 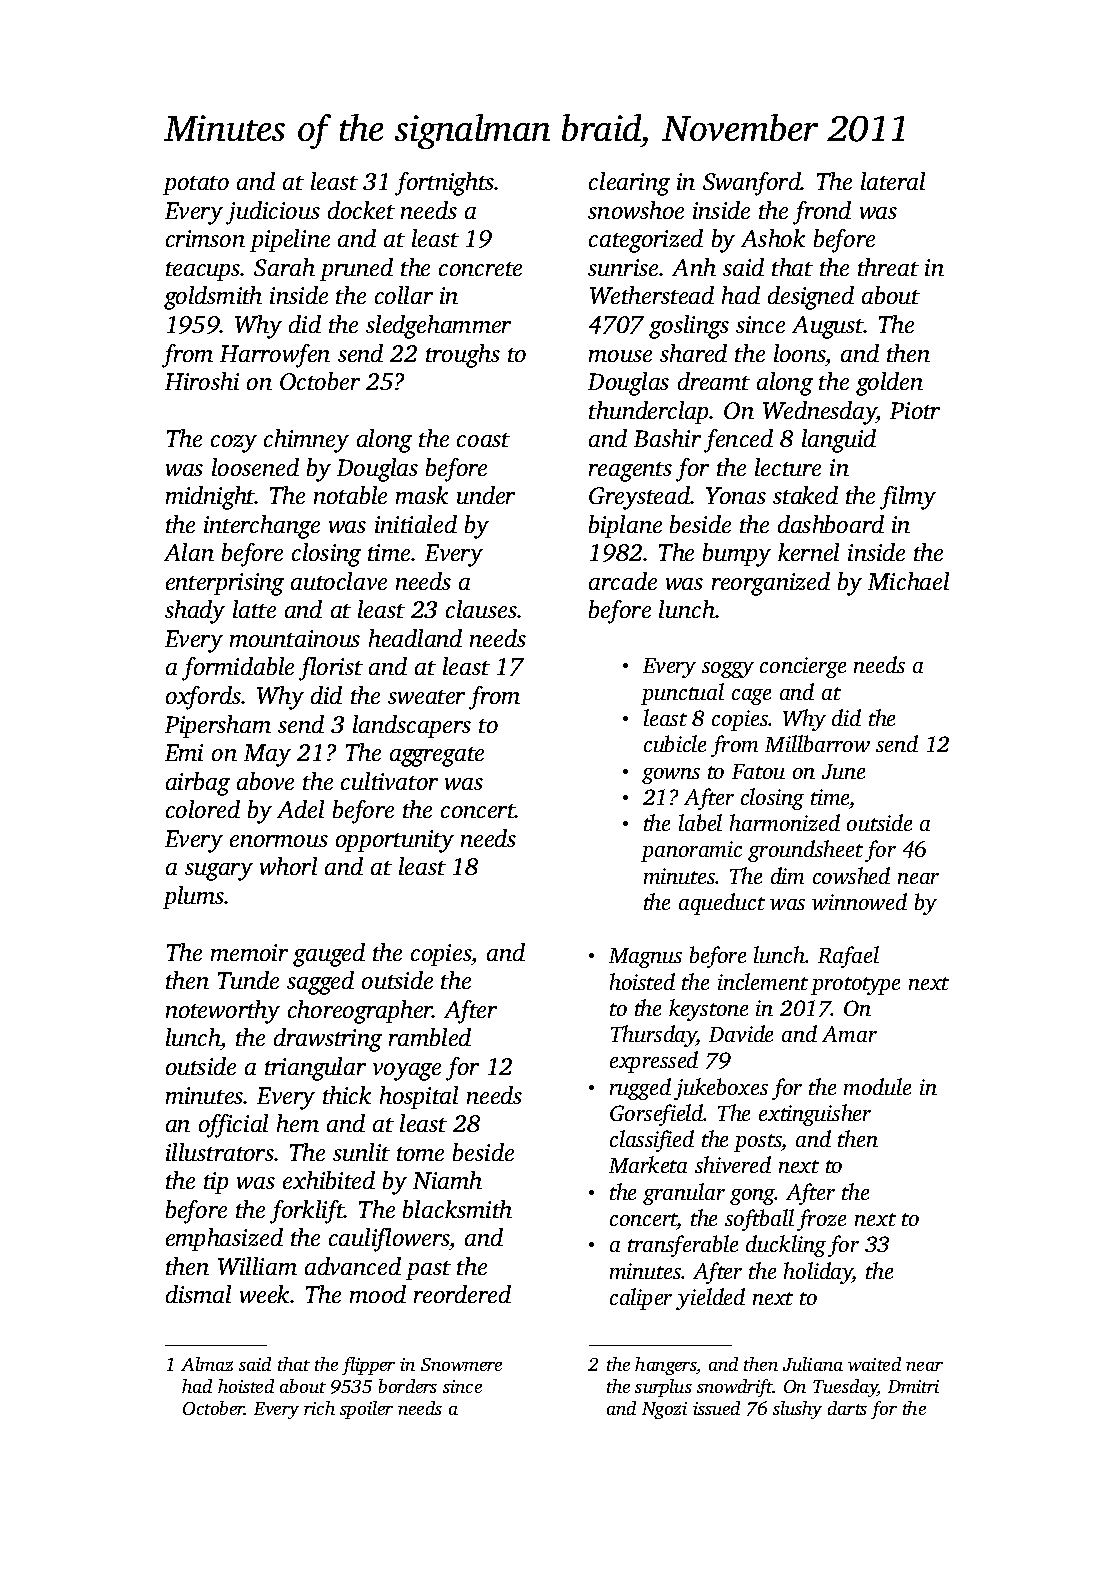 What do you see at coordinates (480, 269) in the document?
I see `concrete` at bounding box center [480, 269].
